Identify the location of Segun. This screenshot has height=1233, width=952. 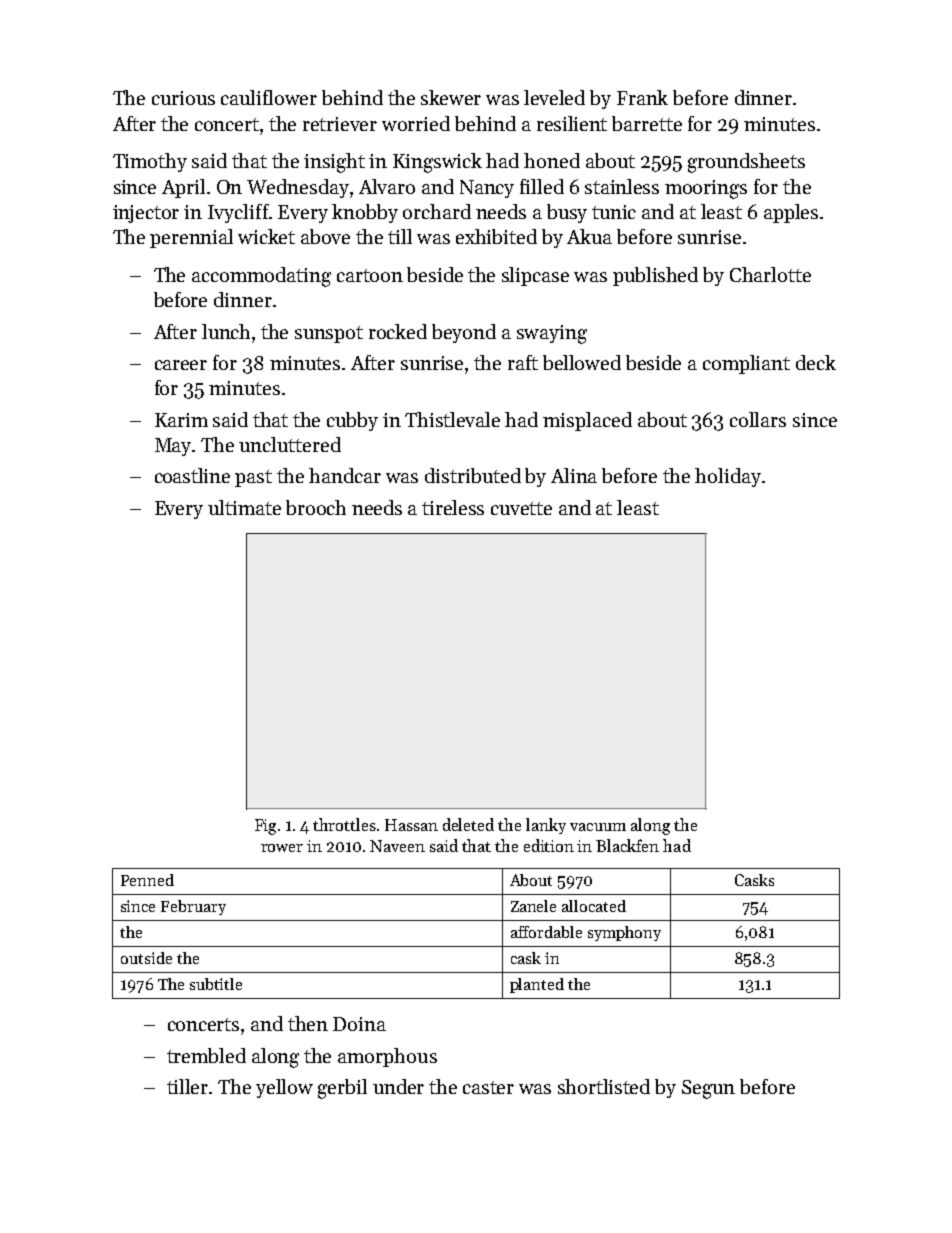
(708, 1089).
